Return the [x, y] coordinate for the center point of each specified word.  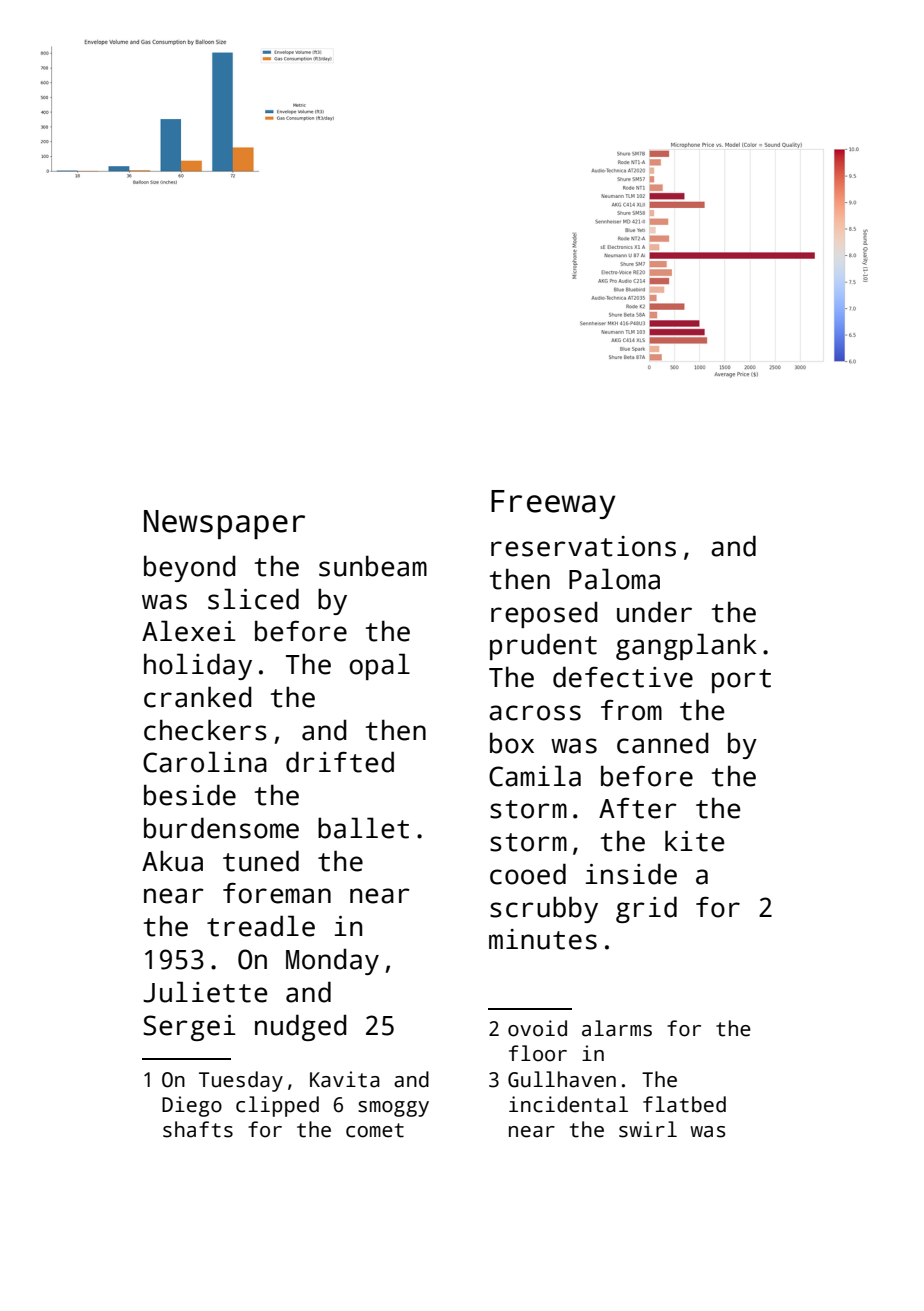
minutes [543, 939]
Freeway [553, 504]
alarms [617, 1028]
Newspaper [224, 524]
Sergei [189, 1028]
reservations [583, 546]
